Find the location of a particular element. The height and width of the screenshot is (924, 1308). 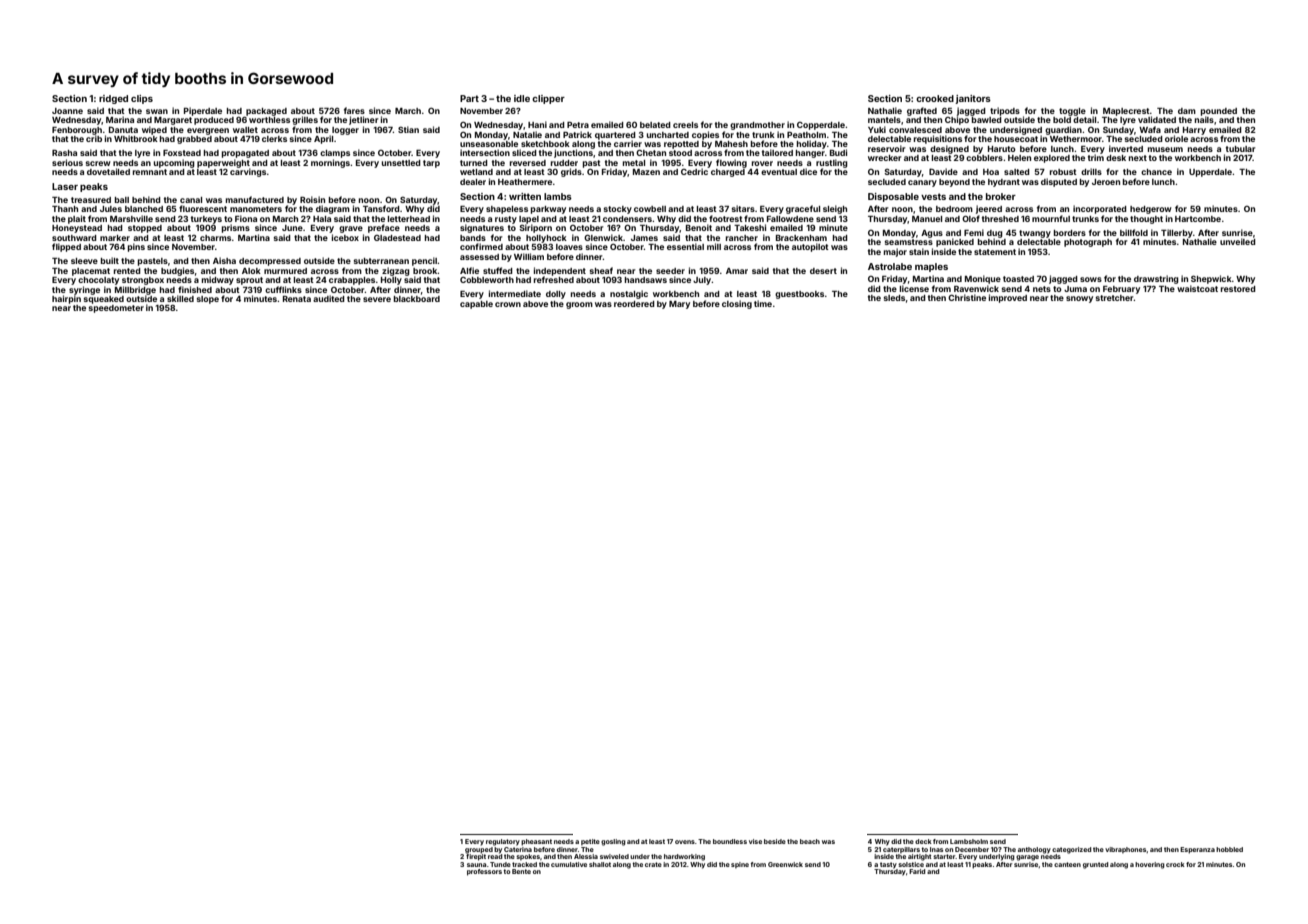

deck is located at coordinates (923, 841).
